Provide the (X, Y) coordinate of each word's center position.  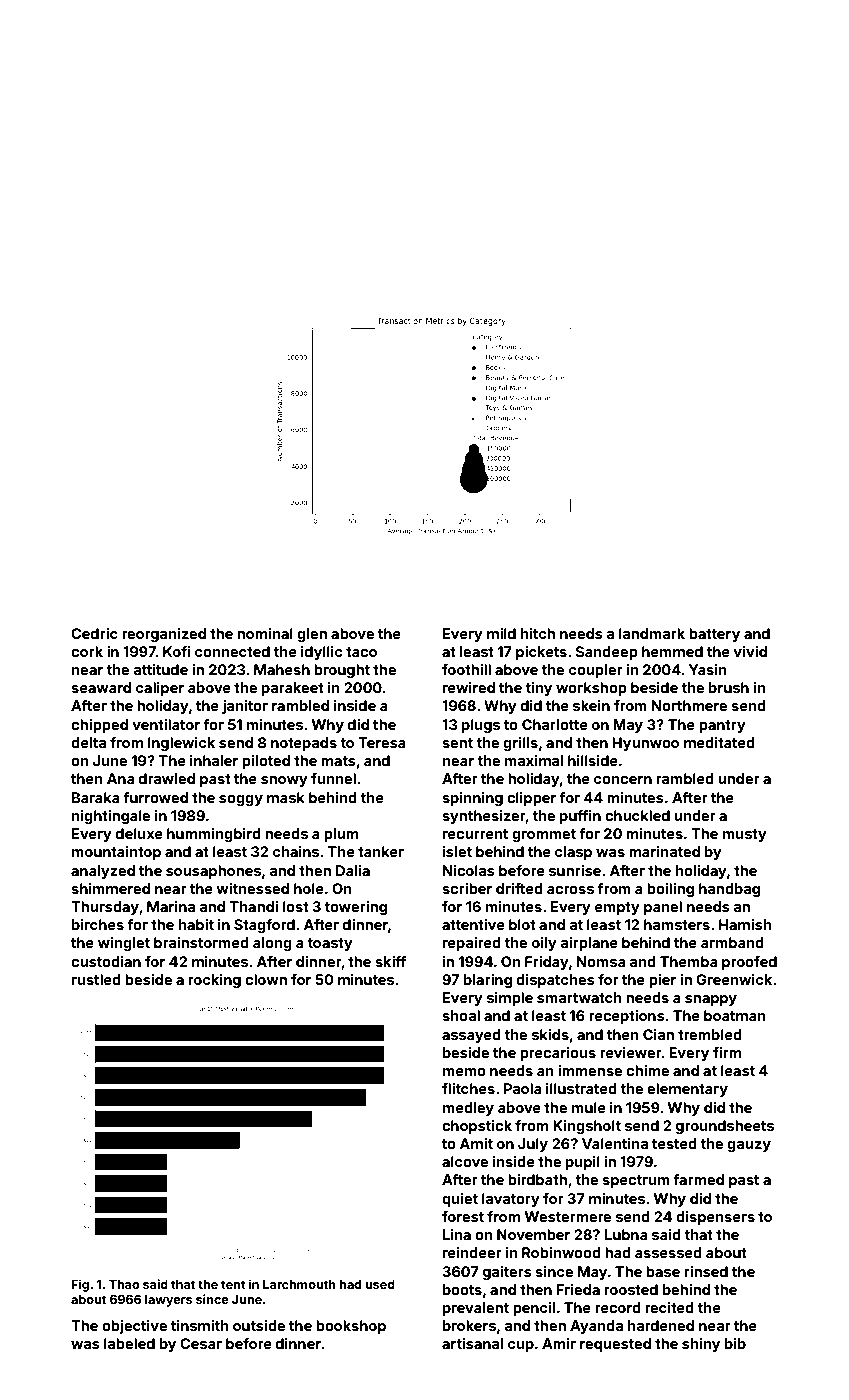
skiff (391, 961)
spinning (472, 799)
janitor (245, 707)
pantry (722, 726)
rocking (214, 981)
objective (134, 1327)
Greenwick (734, 979)
